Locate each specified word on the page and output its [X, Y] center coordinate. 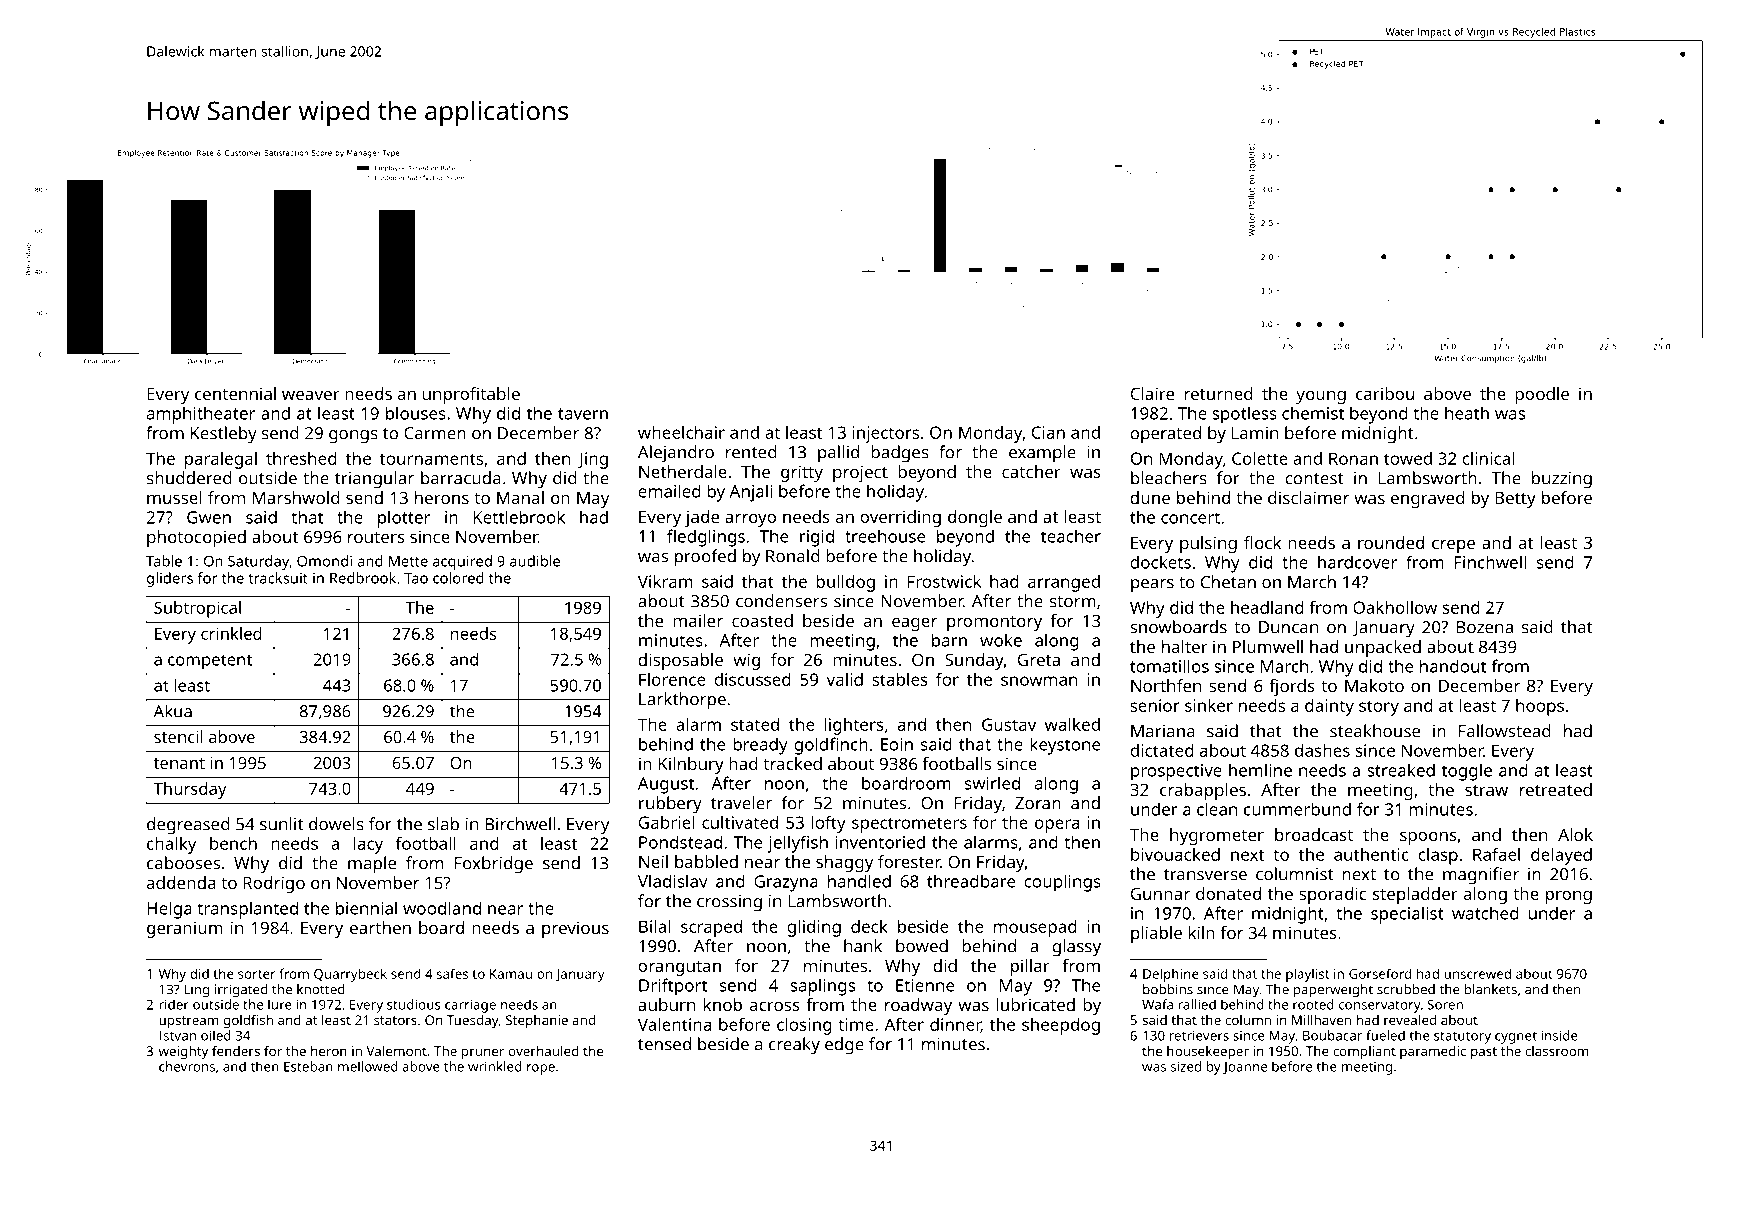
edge [844, 1046]
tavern [583, 414]
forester [909, 861]
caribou [1385, 393]
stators [395, 1020]
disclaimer [1308, 497]
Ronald [793, 556]
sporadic [1332, 895]
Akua [173, 711]
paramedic [1433, 1052]
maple [372, 865]
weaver [311, 395]
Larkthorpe [682, 701]
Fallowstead [1505, 731]
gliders [170, 579]
